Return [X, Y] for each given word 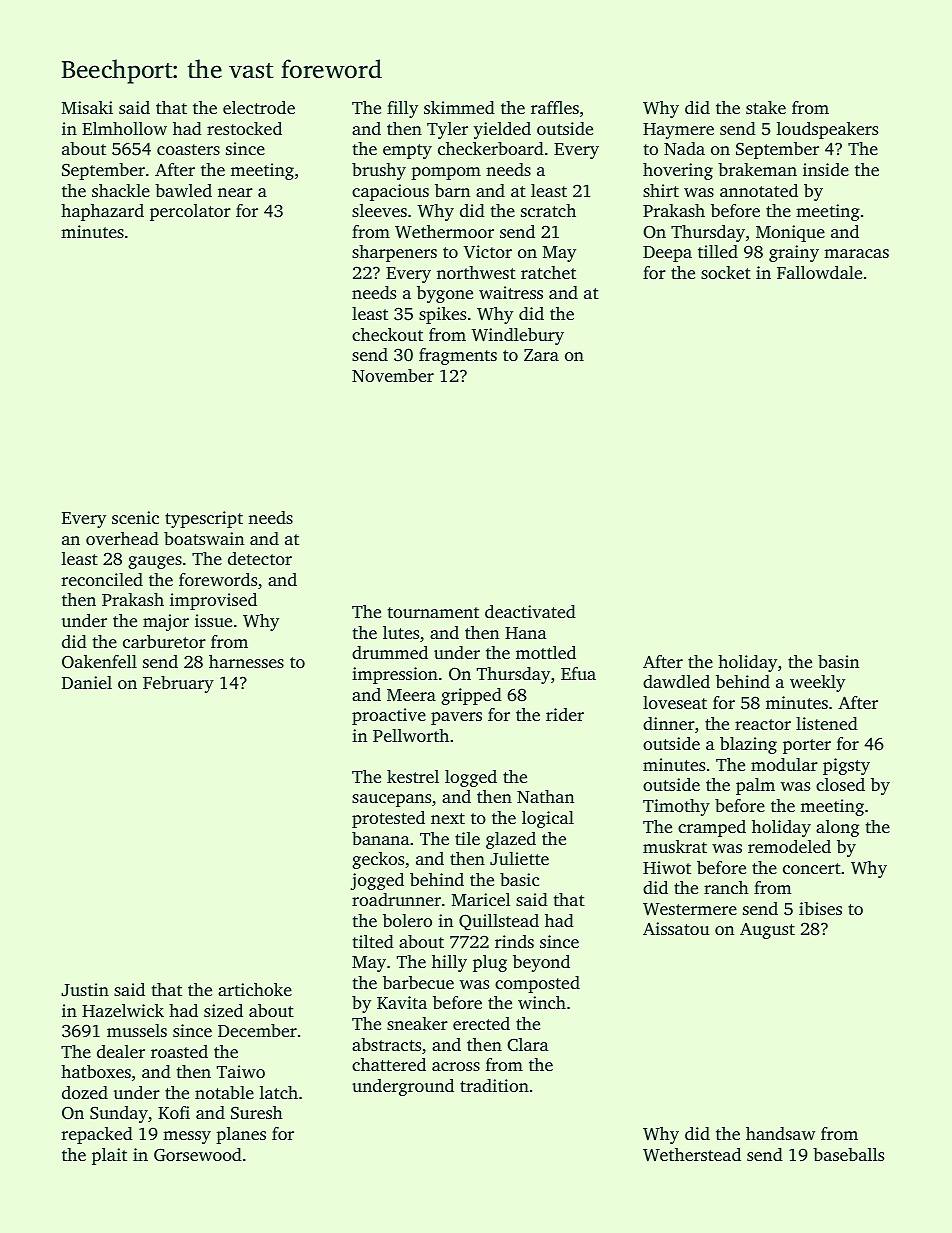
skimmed [459, 107]
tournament [433, 612]
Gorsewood [198, 1155]
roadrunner [396, 899]
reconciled [102, 579]
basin [838, 661]
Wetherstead [692, 1155]
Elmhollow [124, 128]
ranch [726, 887]
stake [766, 107]
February [178, 684]
